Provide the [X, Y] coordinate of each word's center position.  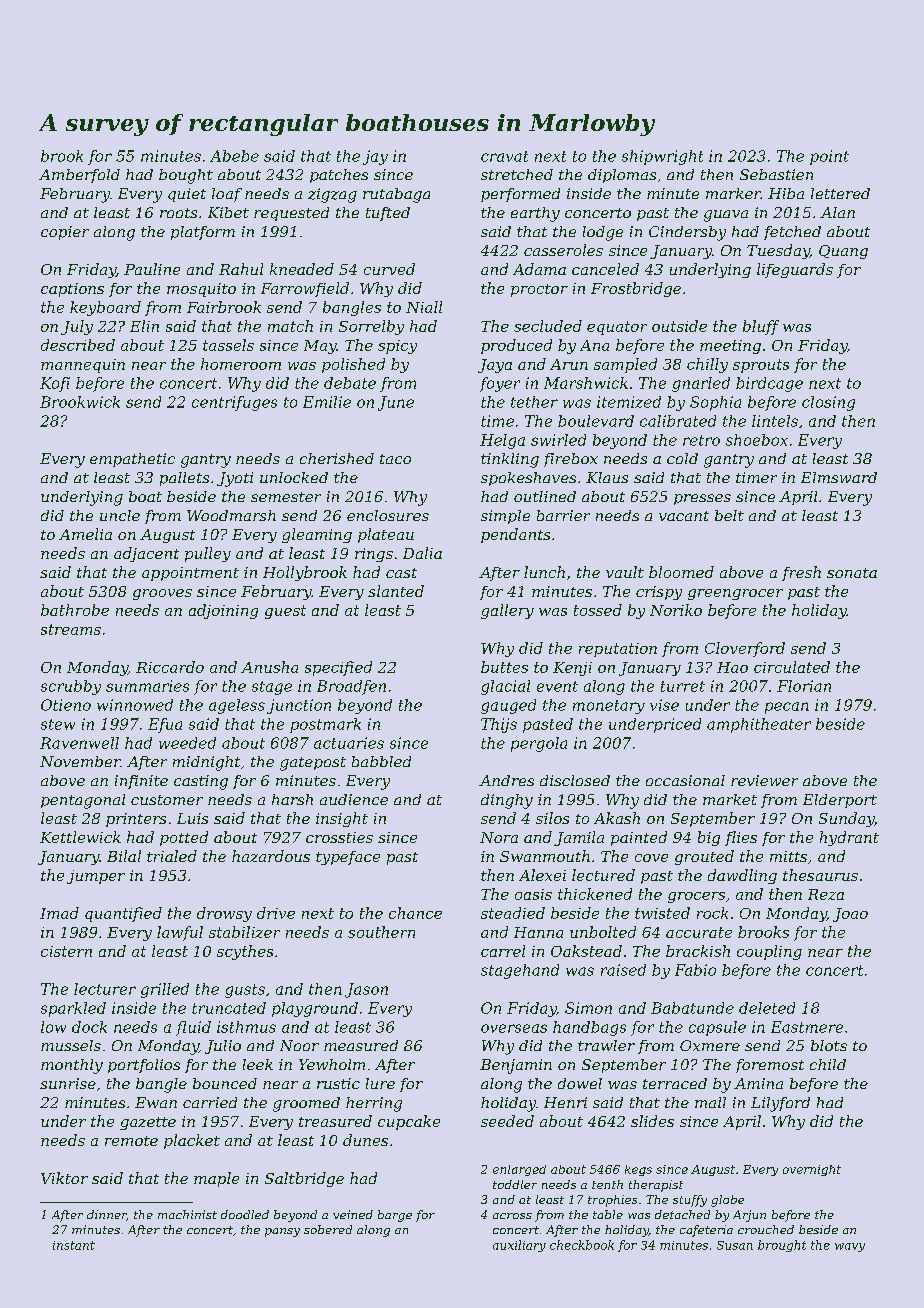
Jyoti [235, 479]
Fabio [695, 970]
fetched [792, 233]
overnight [812, 1170]
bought [186, 176]
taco [395, 459]
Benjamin [516, 1066]
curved [389, 269]
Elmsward [839, 477]
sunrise [68, 1083]
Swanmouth [545, 856]
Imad [59, 913]
